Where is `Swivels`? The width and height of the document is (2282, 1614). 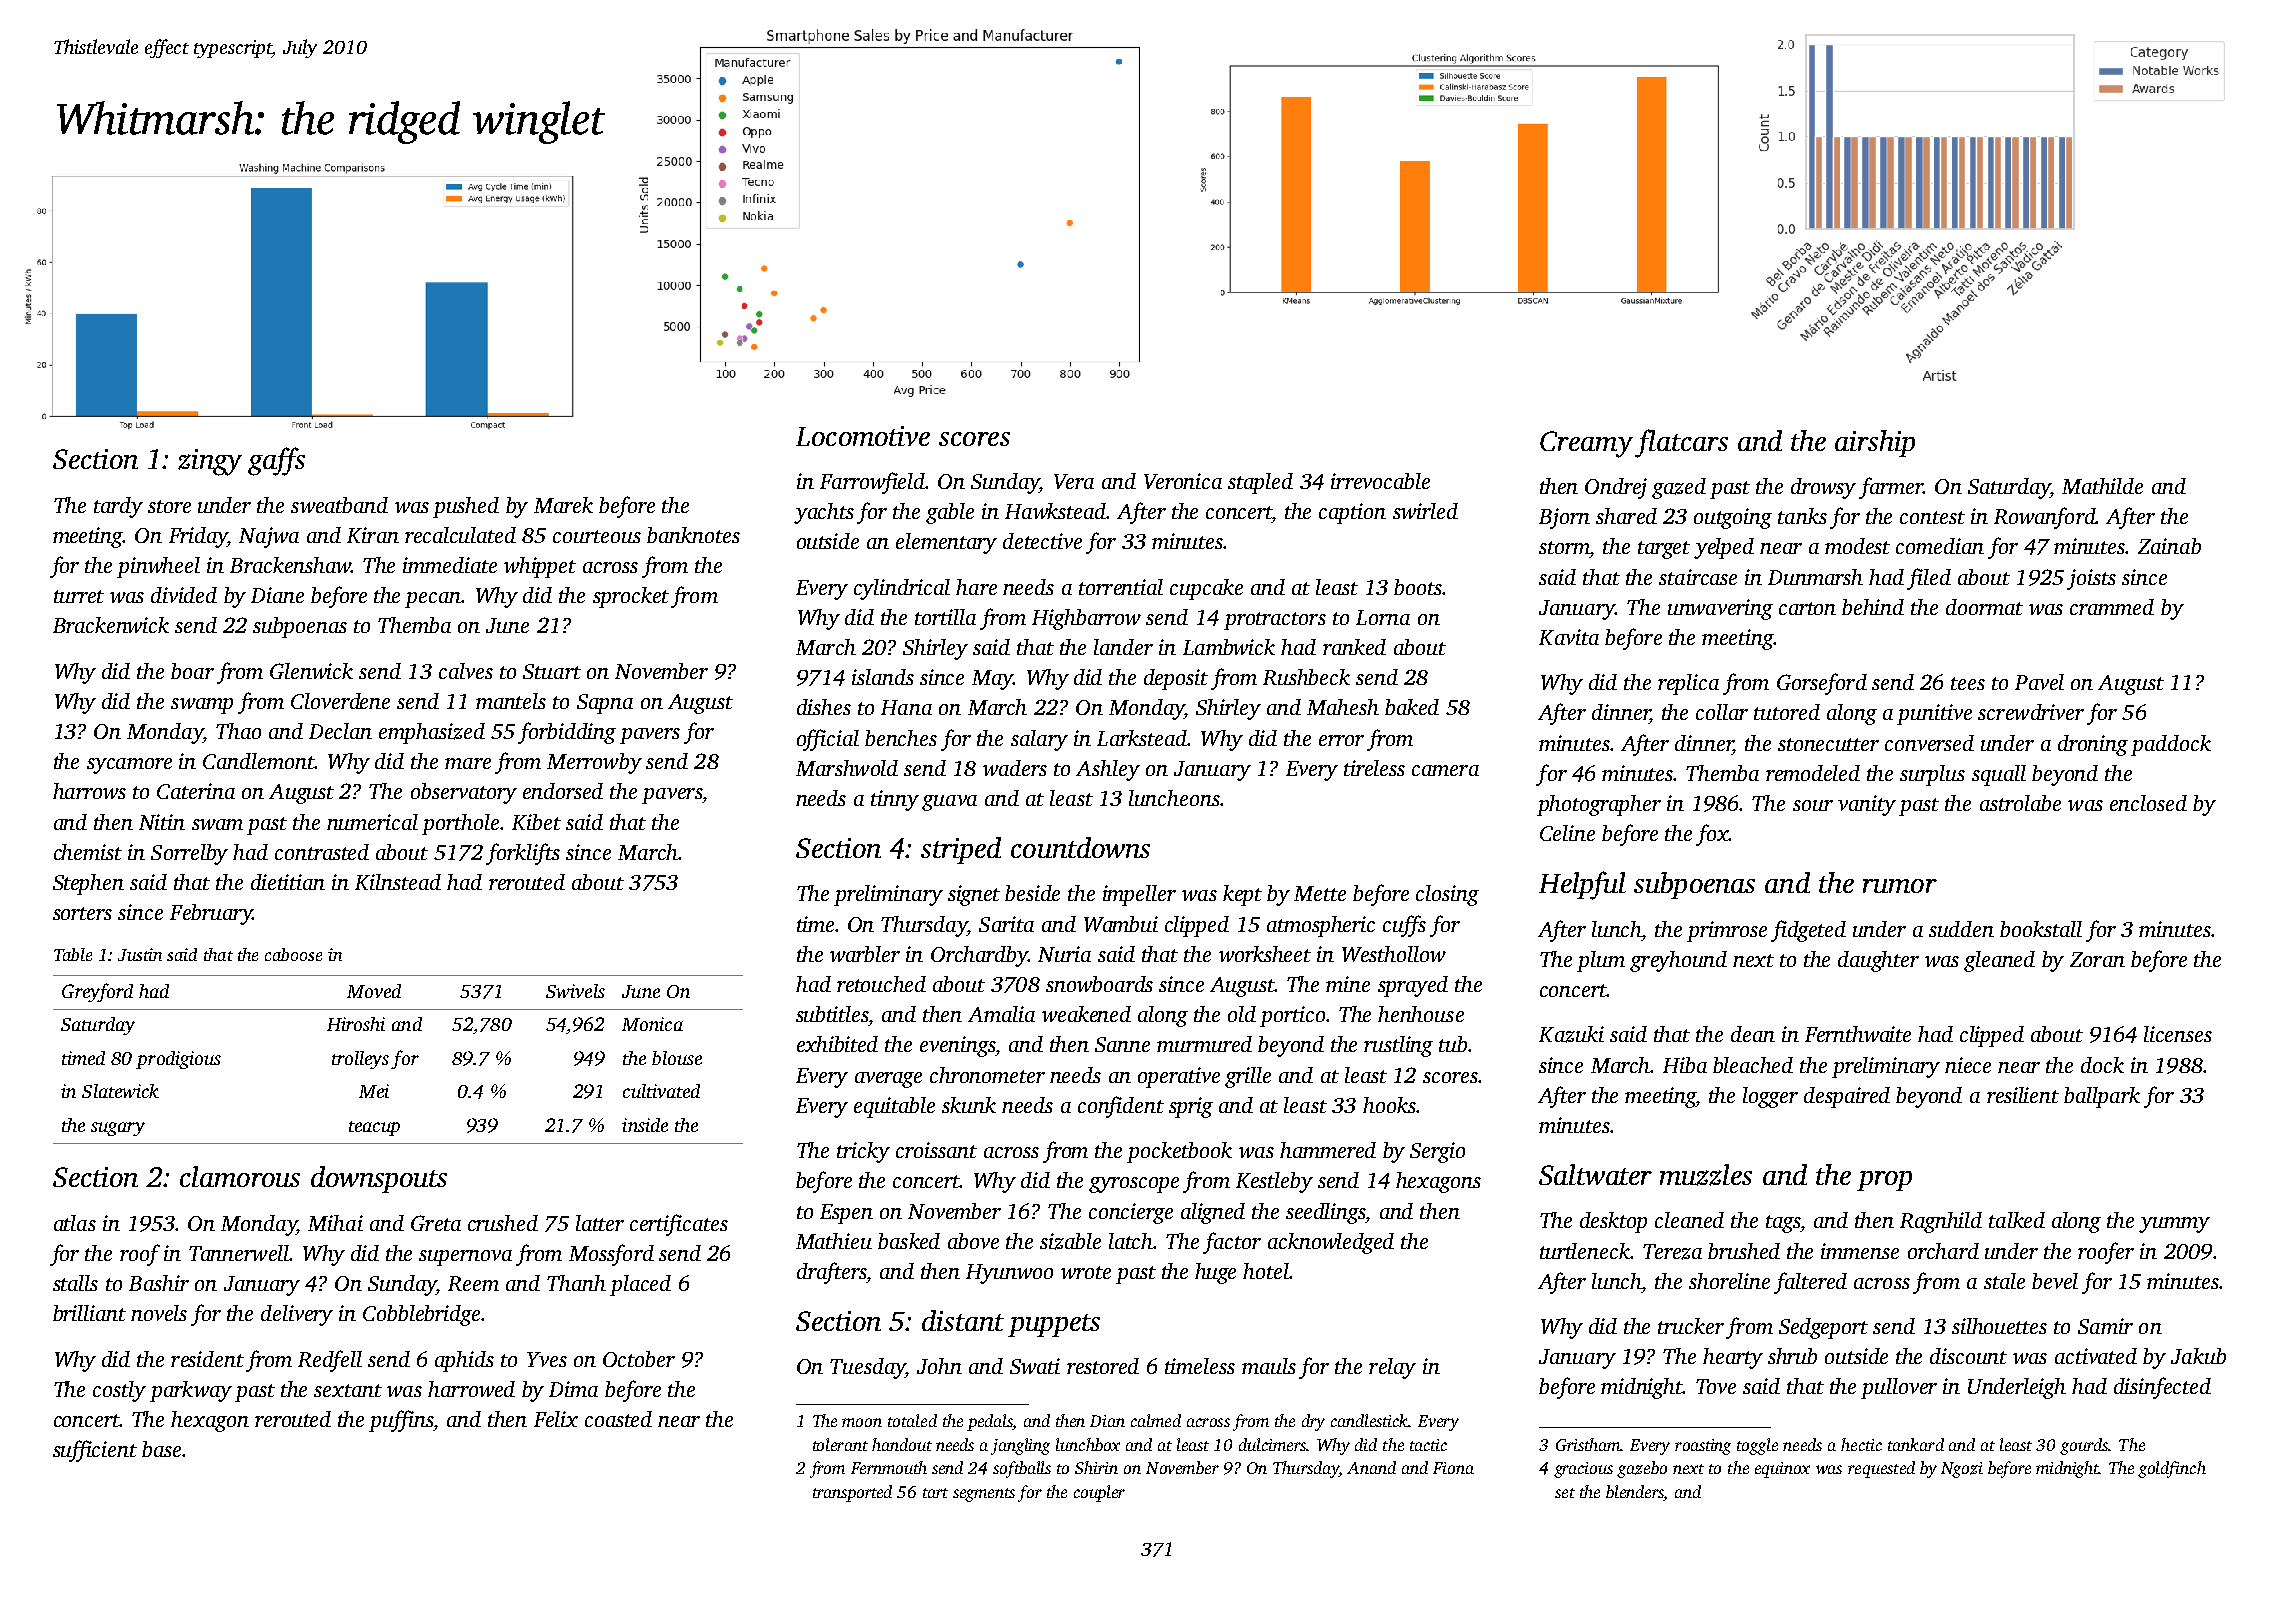 Swivels is located at coordinates (575, 991).
